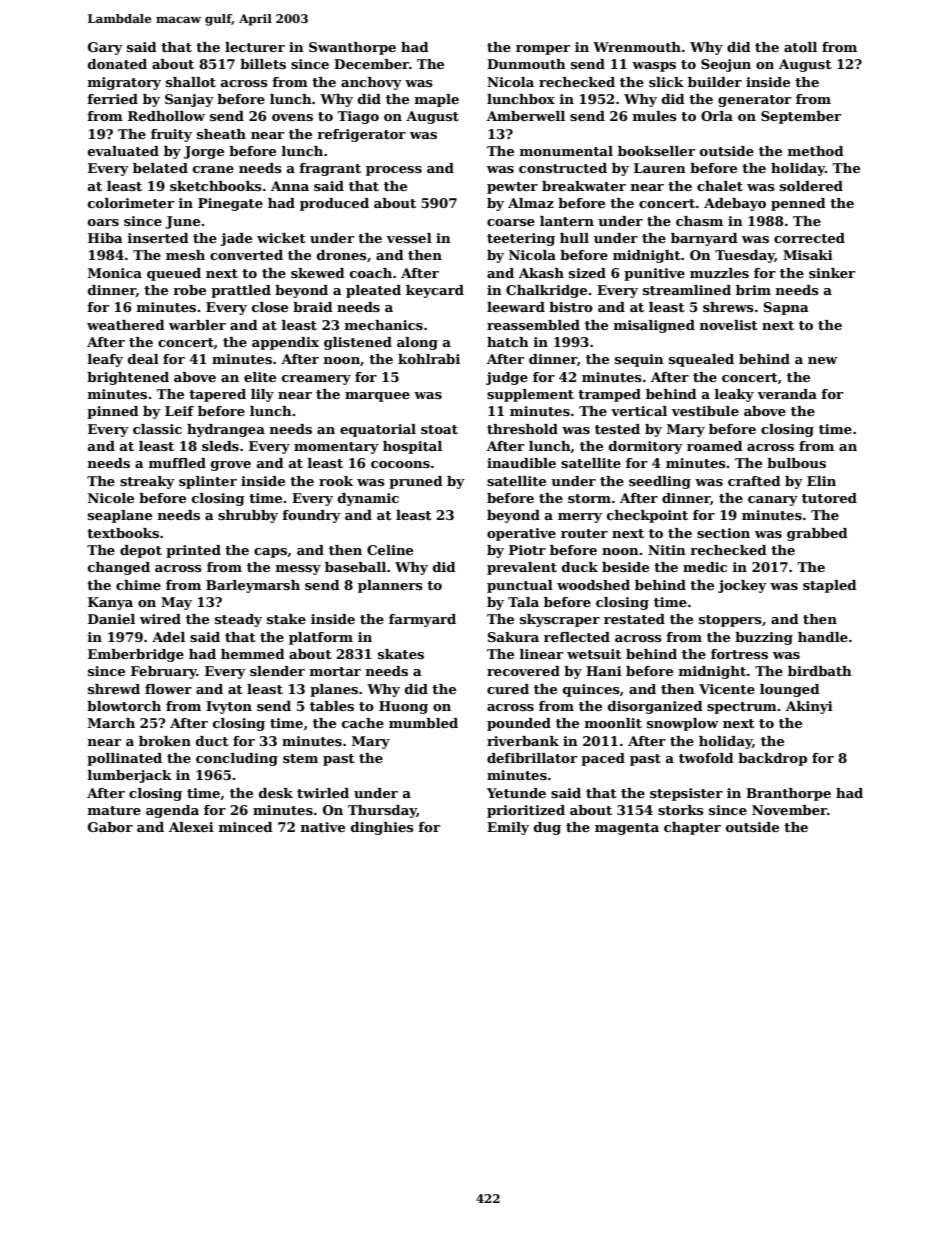 Image resolution: width=952 pixels, height=1233 pixels. I want to click on bulbous, so click(796, 463).
